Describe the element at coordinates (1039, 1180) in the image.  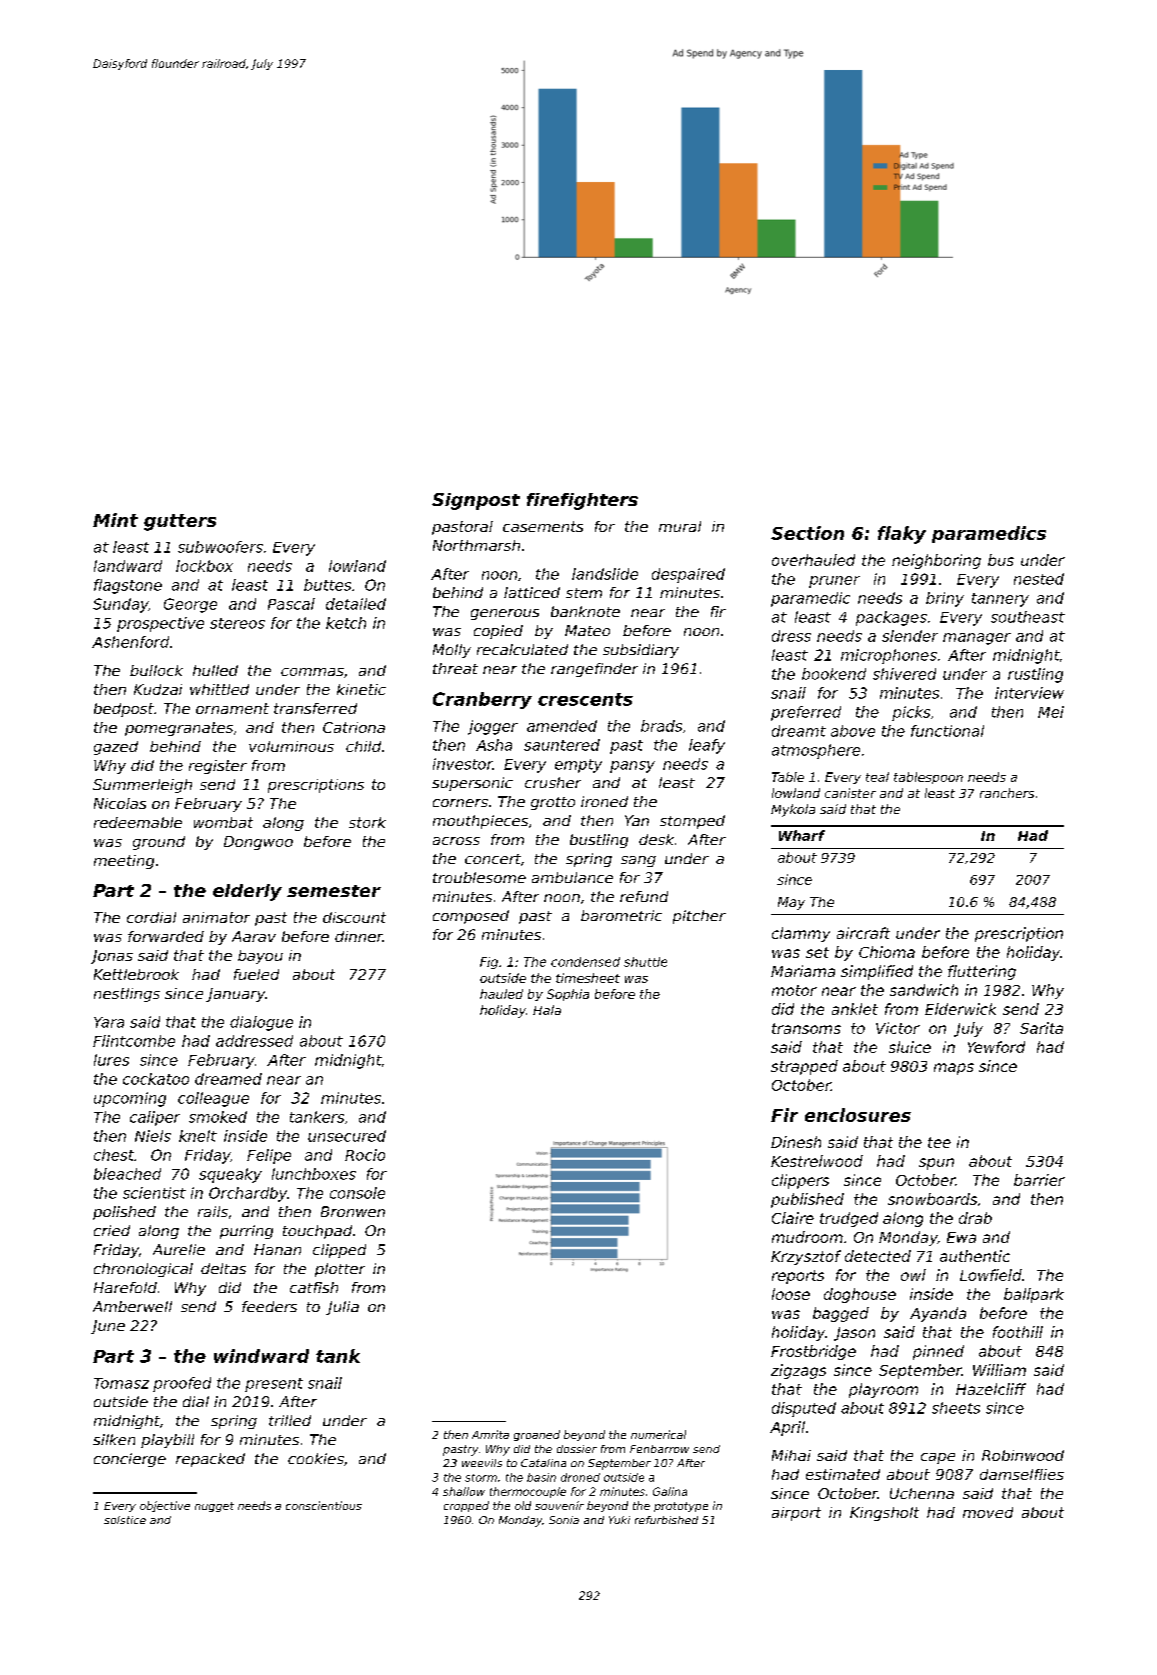
I see `barrier` at that location.
